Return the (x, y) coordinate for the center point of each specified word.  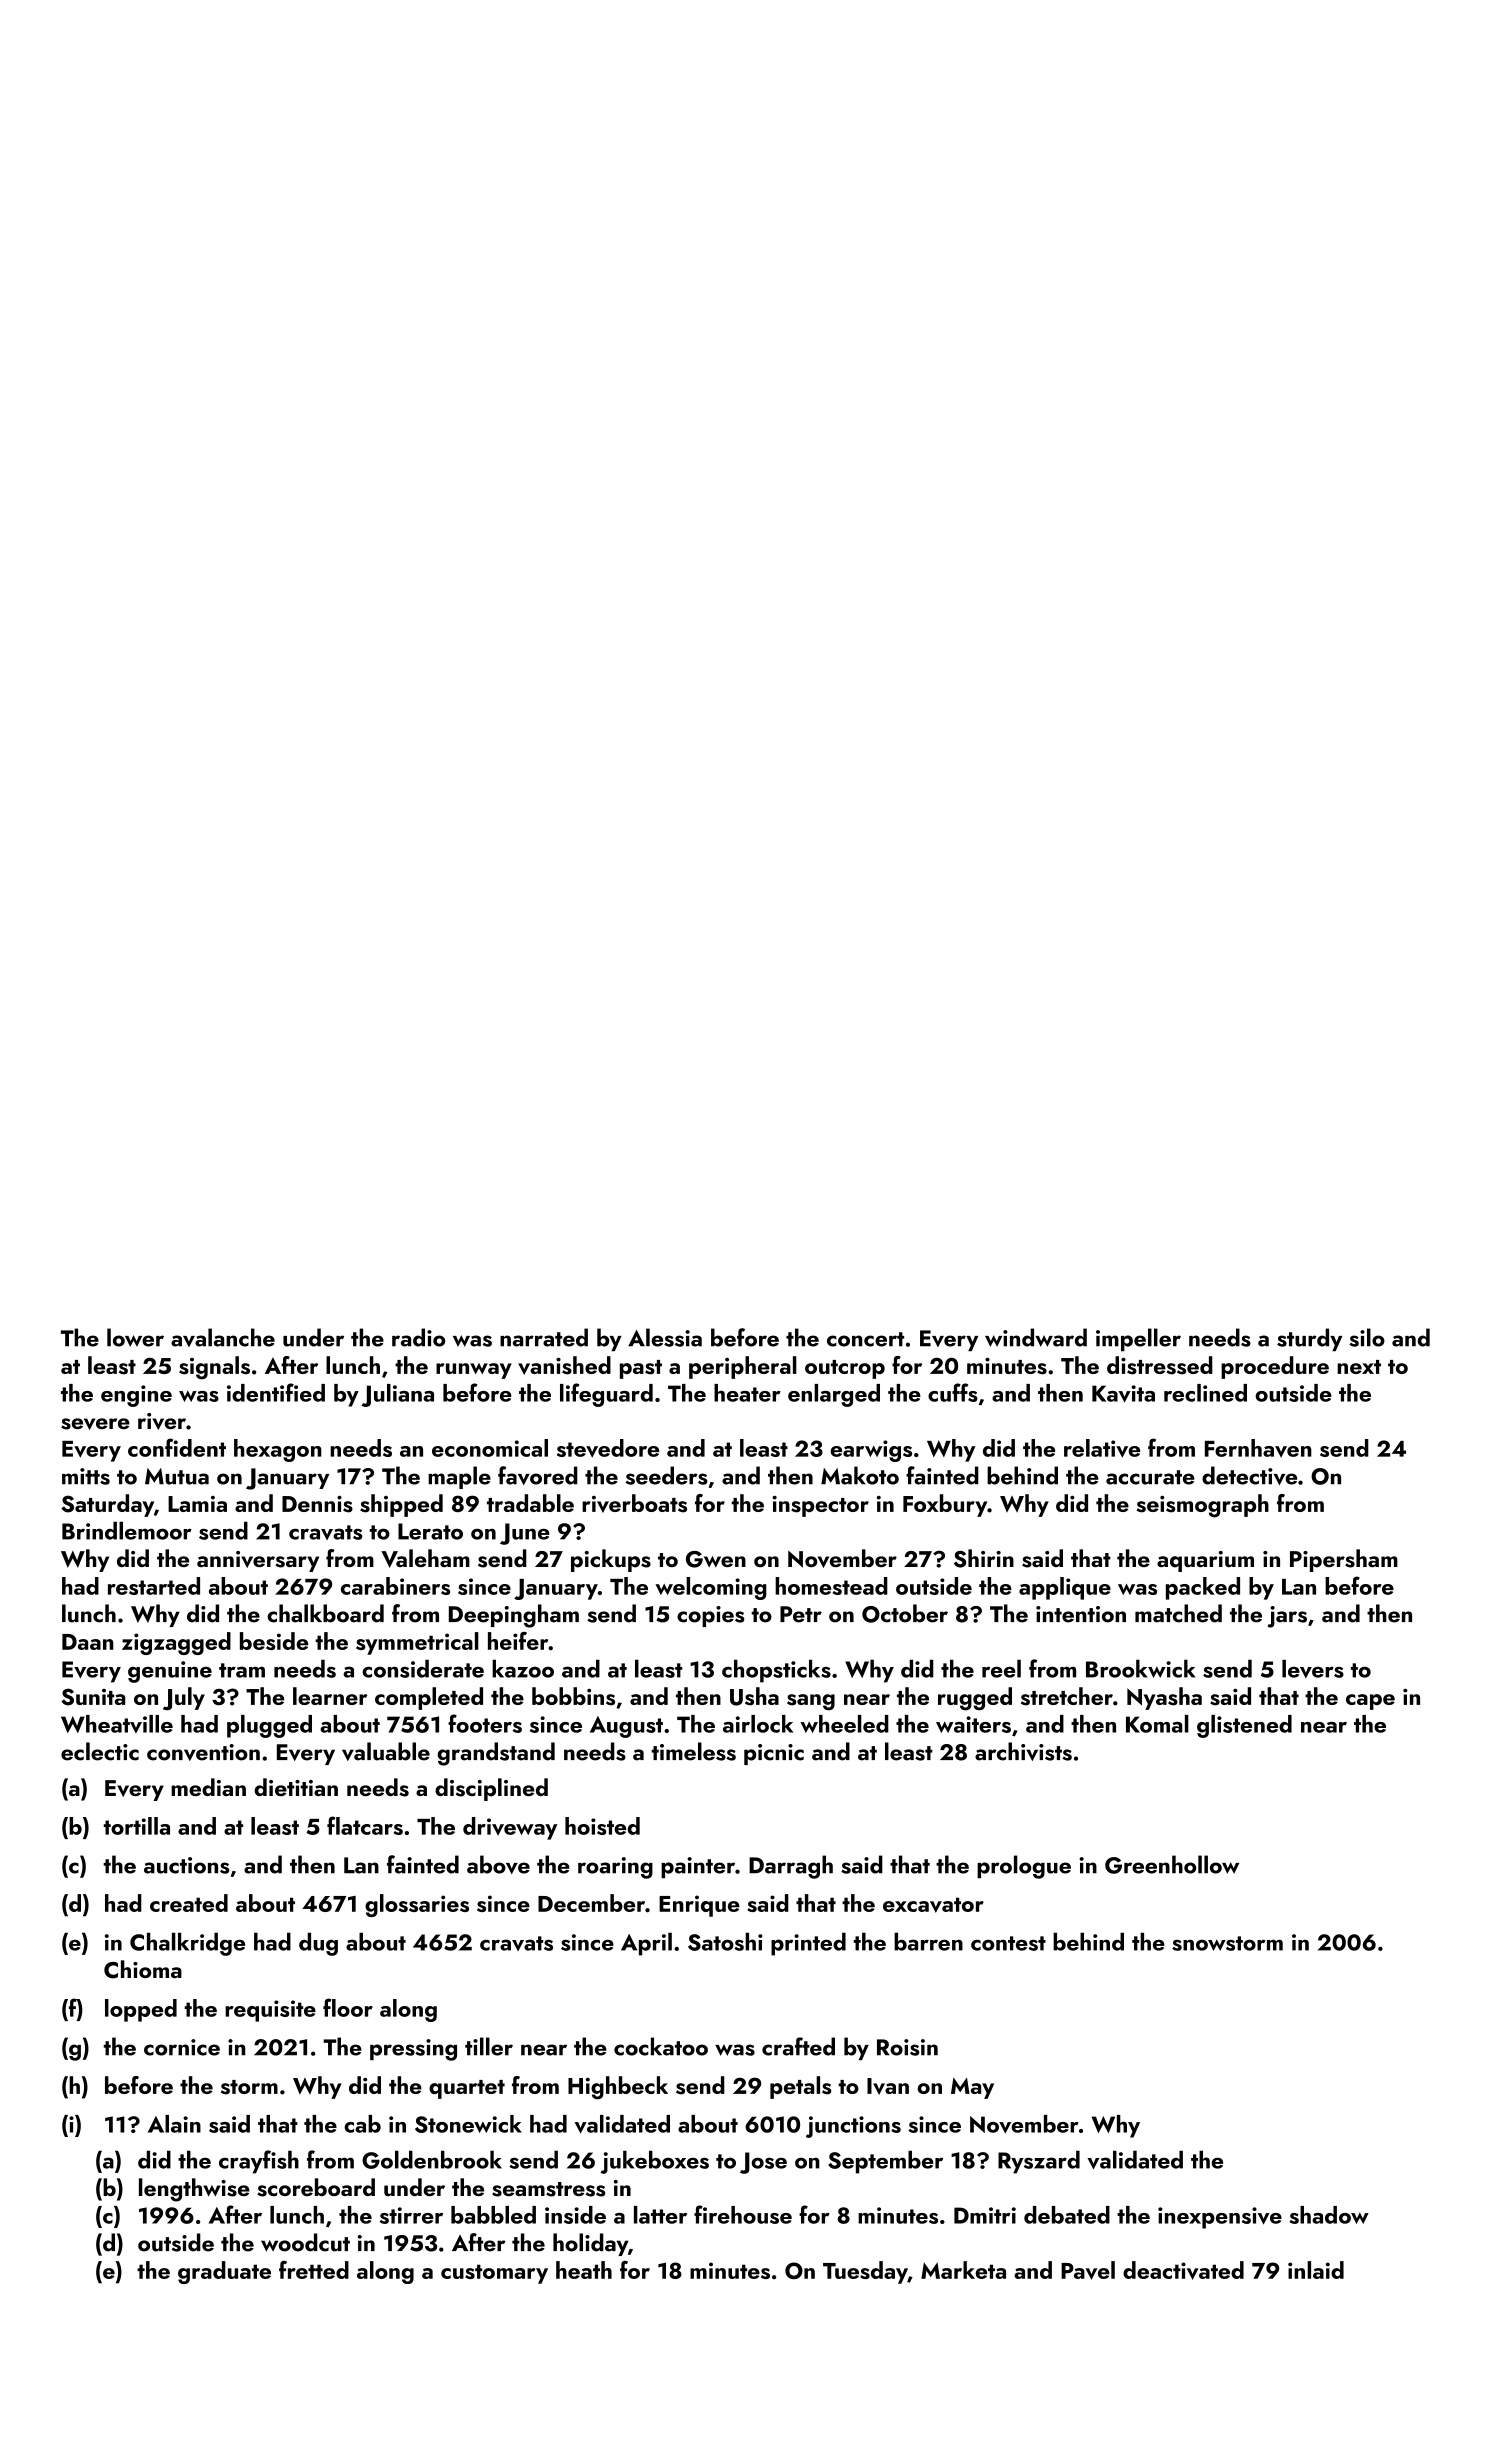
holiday (590, 2244)
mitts (86, 1476)
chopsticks (776, 1671)
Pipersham (1344, 1560)
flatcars (365, 1825)
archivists (1023, 1751)
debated (1067, 2215)
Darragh (791, 1867)
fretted (314, 2270)
